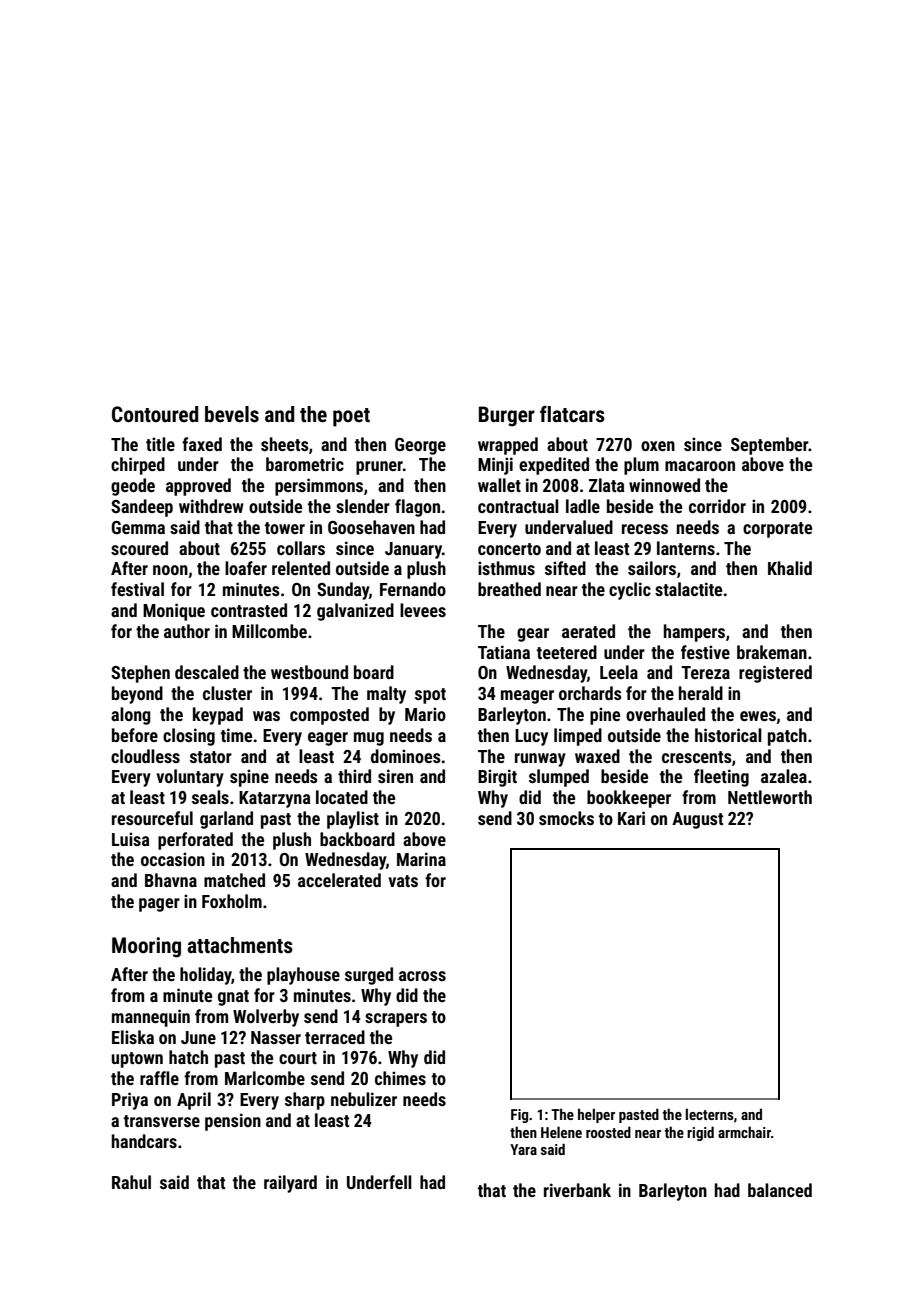 Image resolution: width=924 pixels, height=1314 pixels. What do you see at coordinates (770, 446) in the document?
I see `September` at bounding box center [770, 446].
